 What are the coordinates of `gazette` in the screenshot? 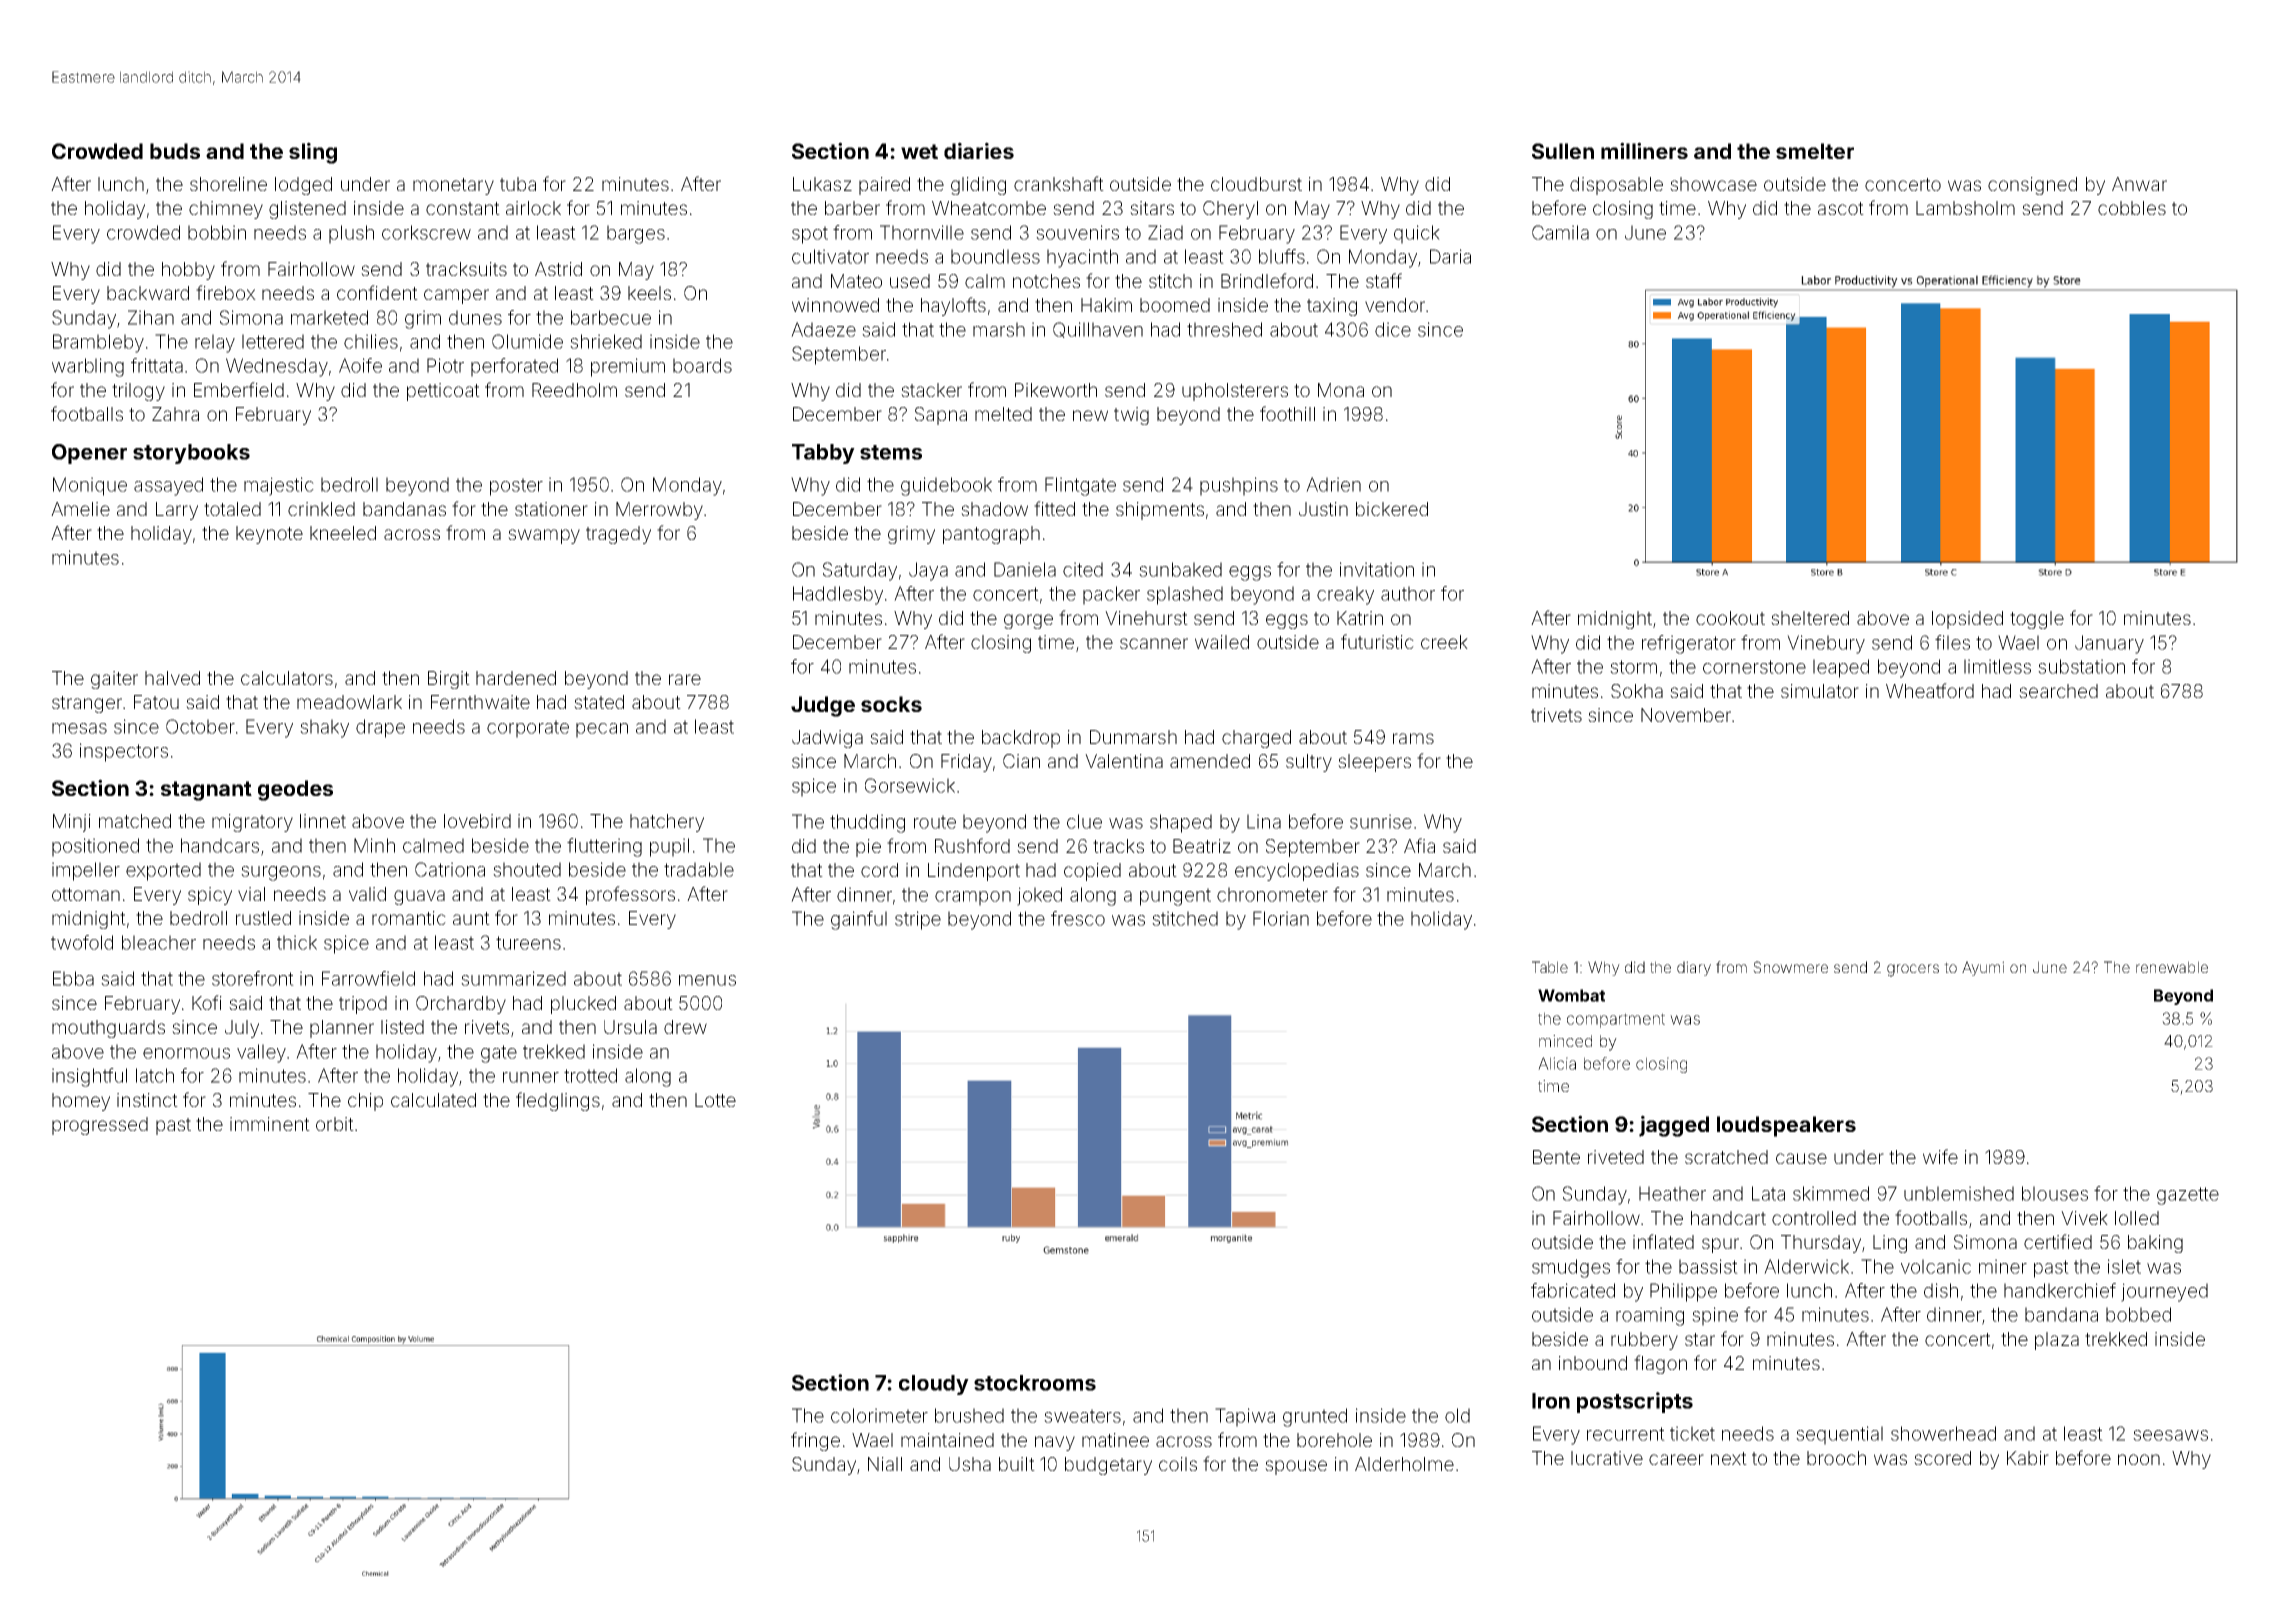 It's located at (2188, 1196).
